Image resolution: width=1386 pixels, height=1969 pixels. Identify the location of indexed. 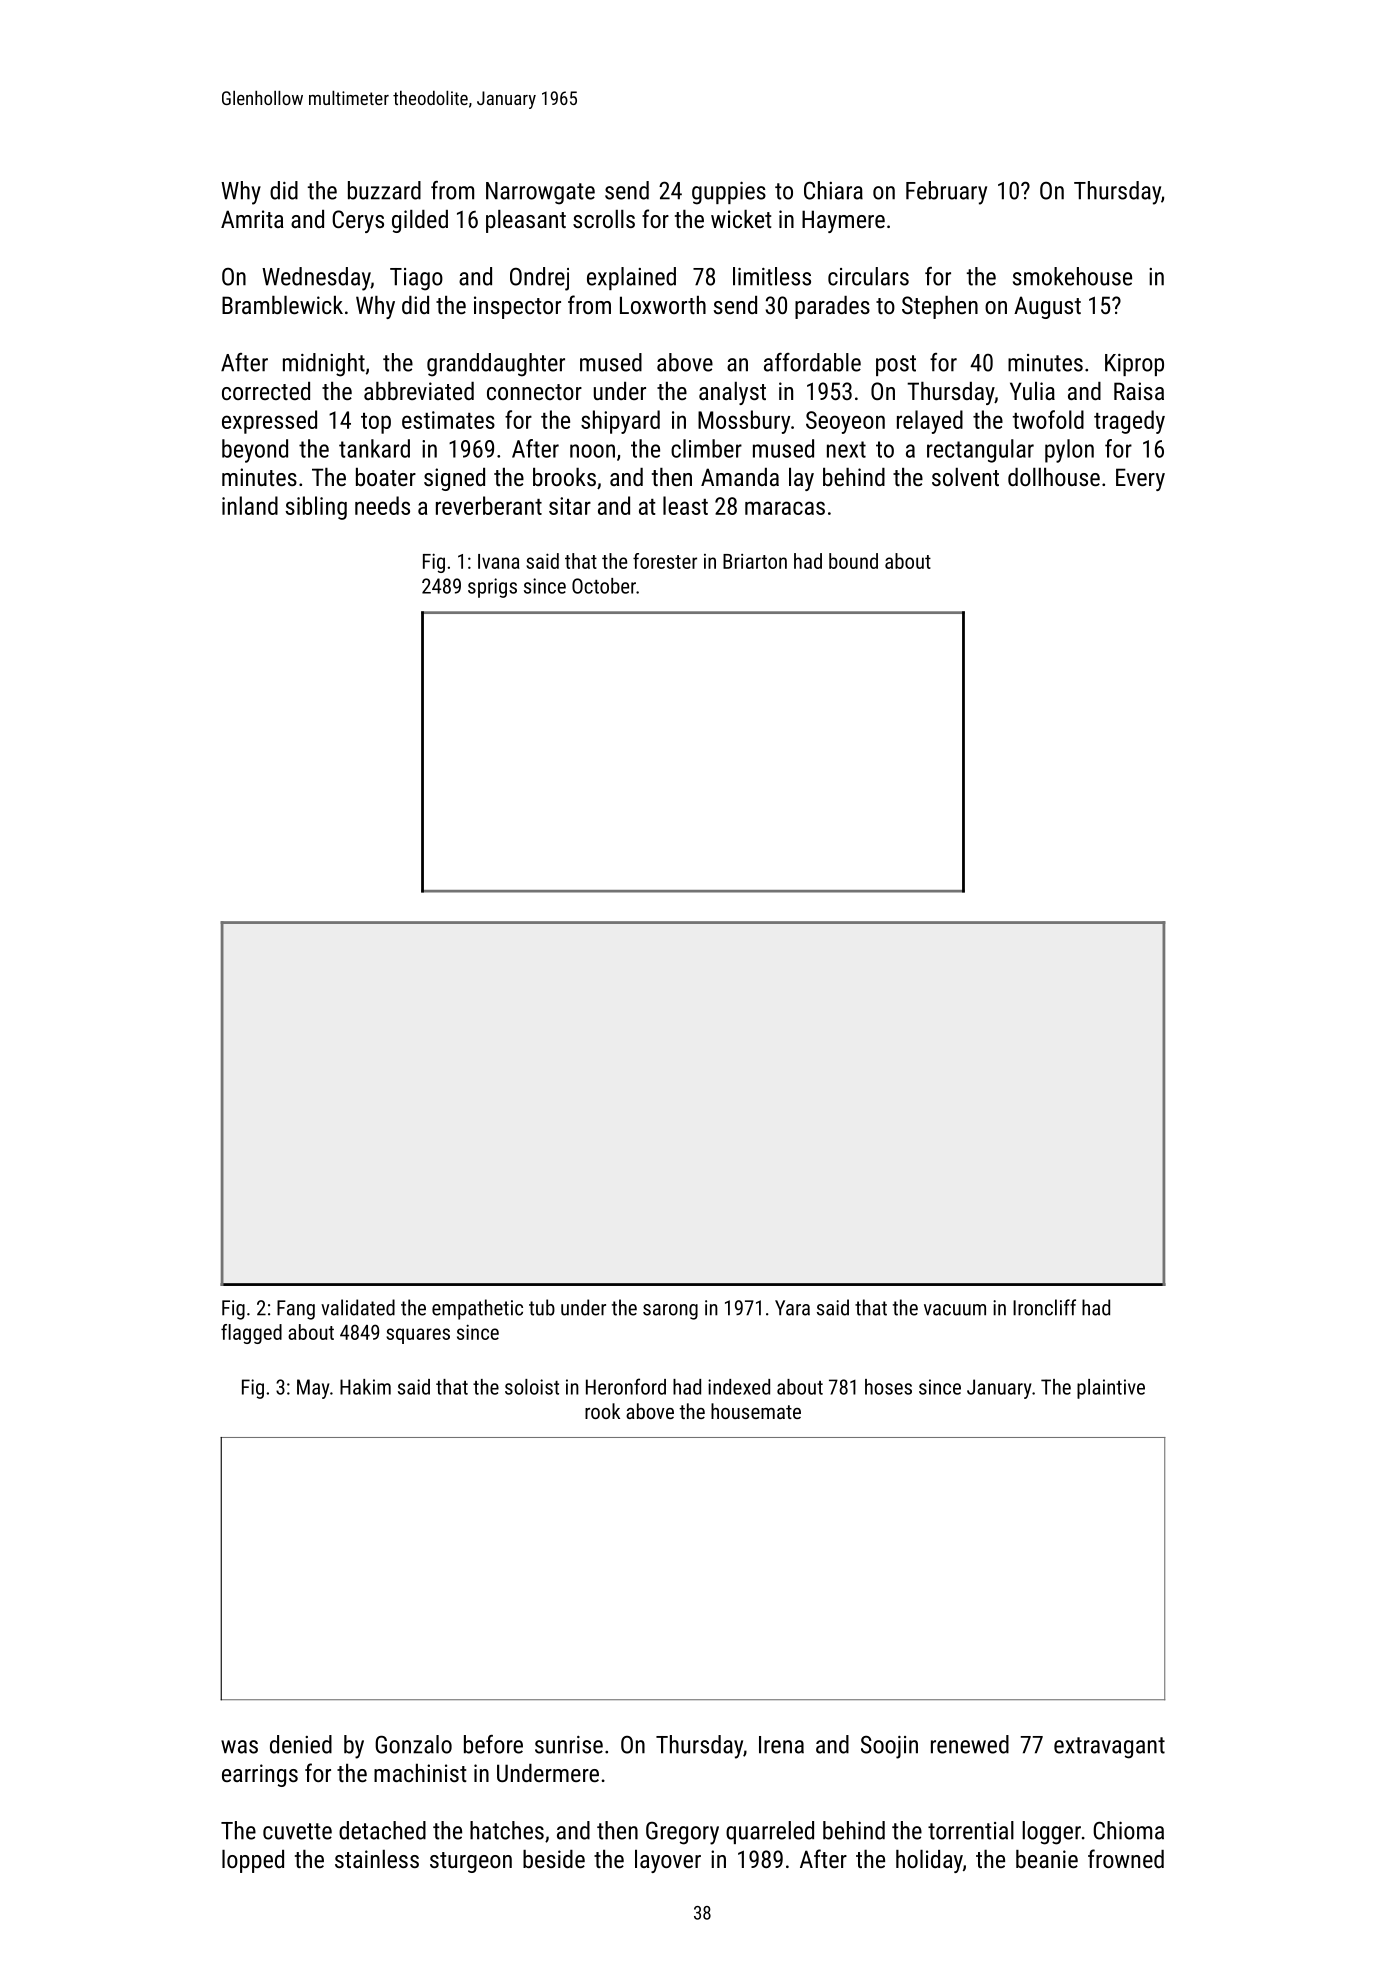
(739, 1387).
